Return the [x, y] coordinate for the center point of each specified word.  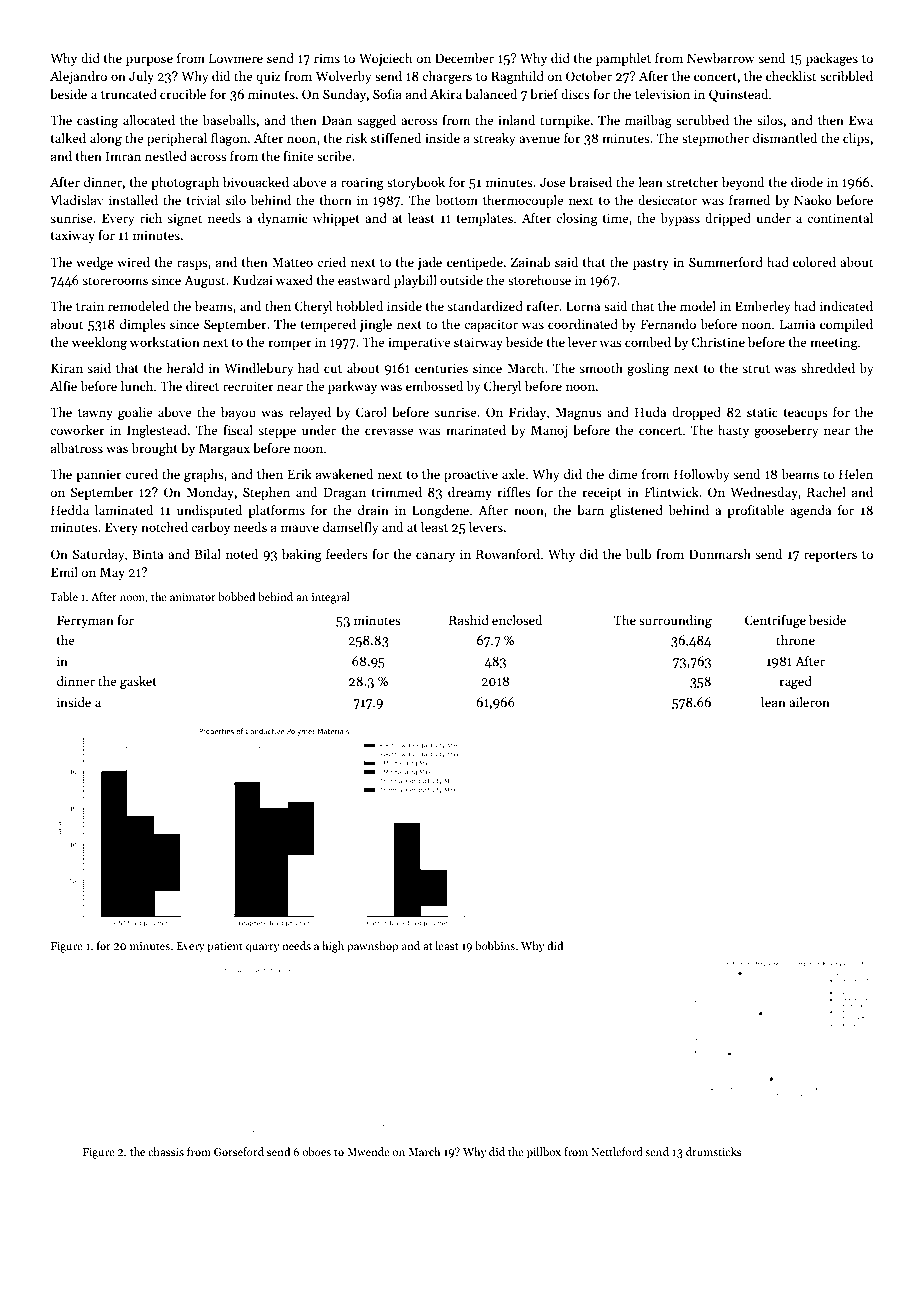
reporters [830, 556]
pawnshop [372, 947]
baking [302, 555]
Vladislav [77, 200]
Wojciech [385, 59]
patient [225, 947]
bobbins [495, 945]
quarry [262, 948]
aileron [809, 702]
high [333, 947]
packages [832, 59]
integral [331, 598]
